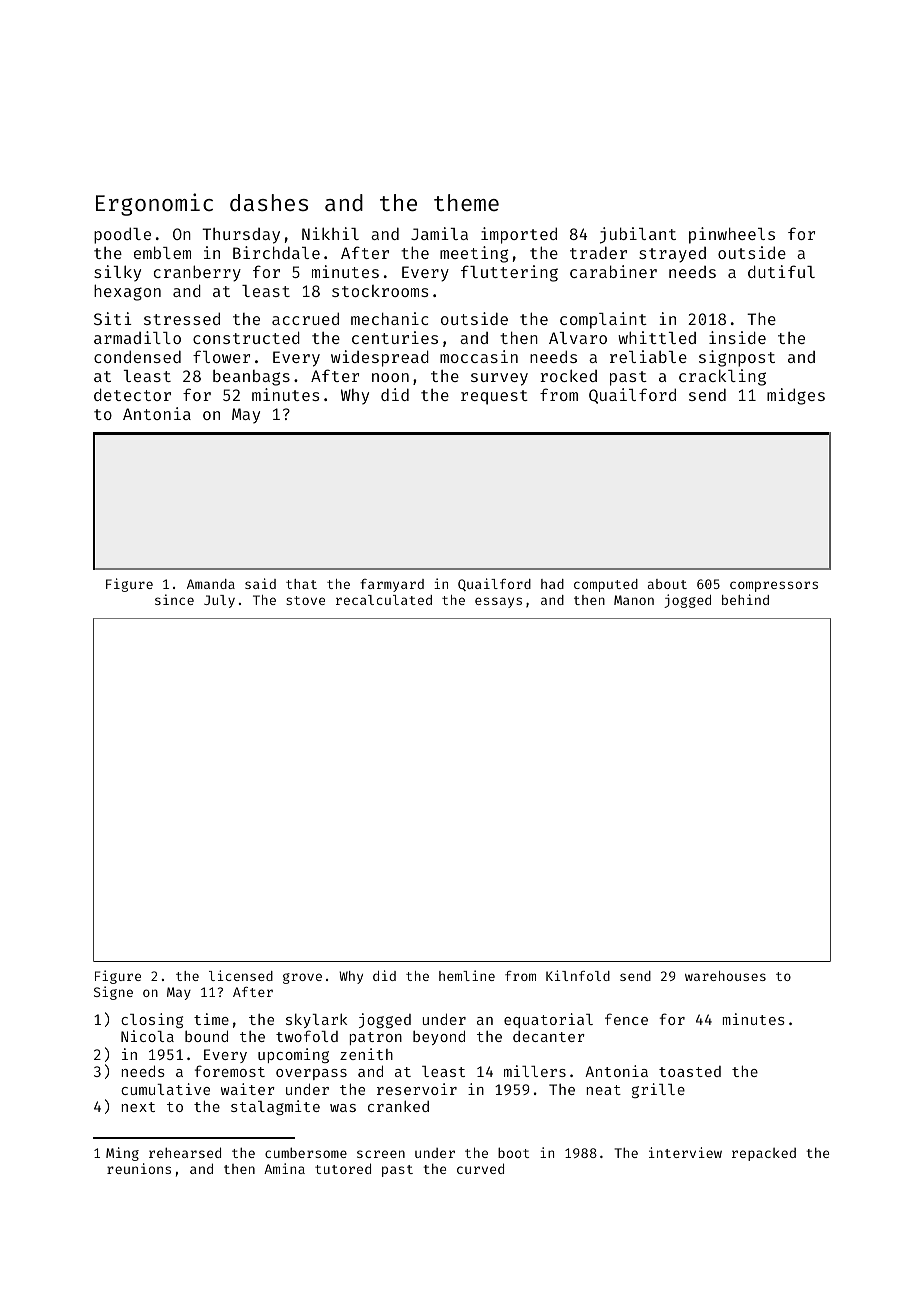  Describe the element at coordinates (275, 1107) in the page. I see `stalagmite` at that location.
